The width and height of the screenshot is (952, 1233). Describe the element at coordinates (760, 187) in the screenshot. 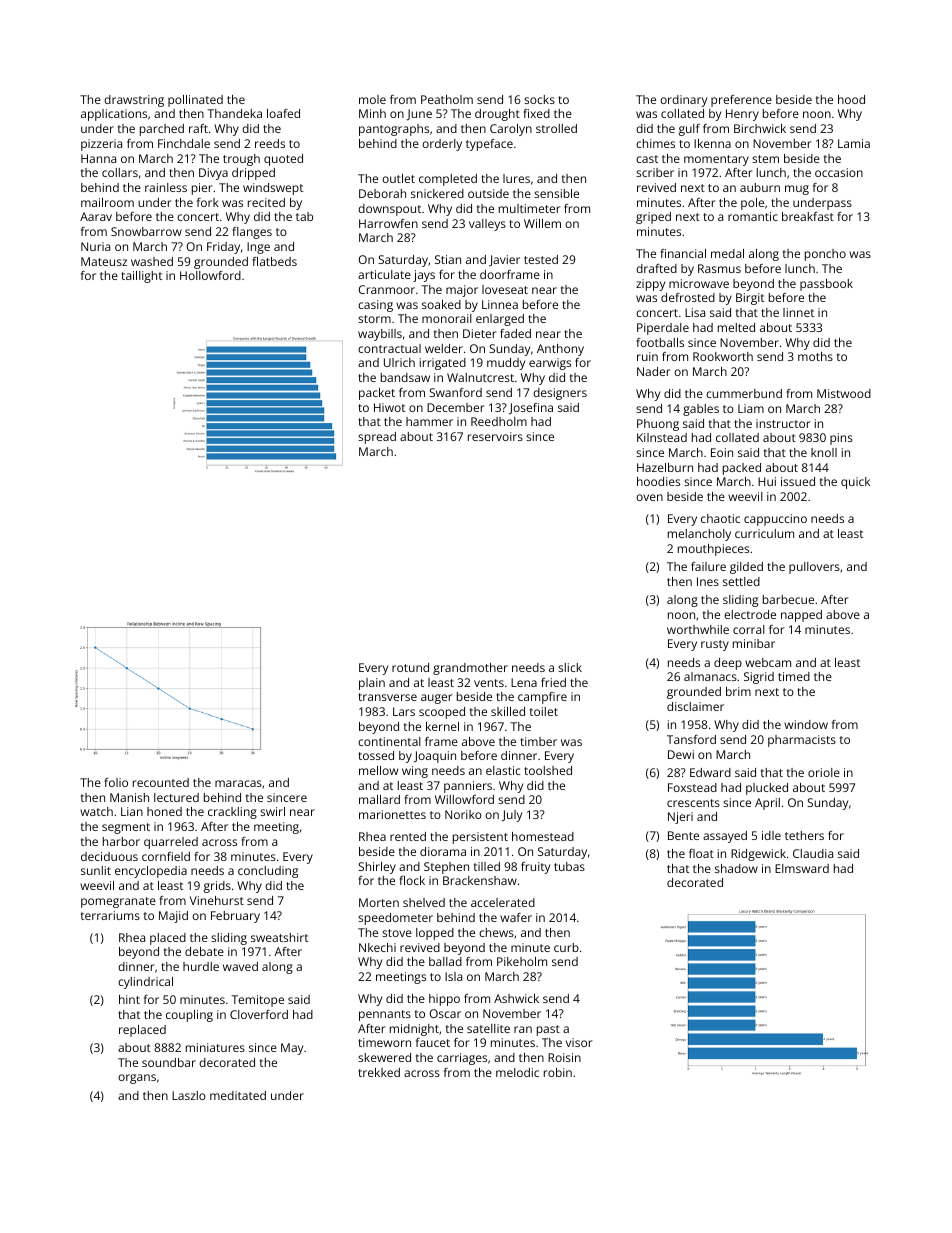

I see `auburn` at that location.
